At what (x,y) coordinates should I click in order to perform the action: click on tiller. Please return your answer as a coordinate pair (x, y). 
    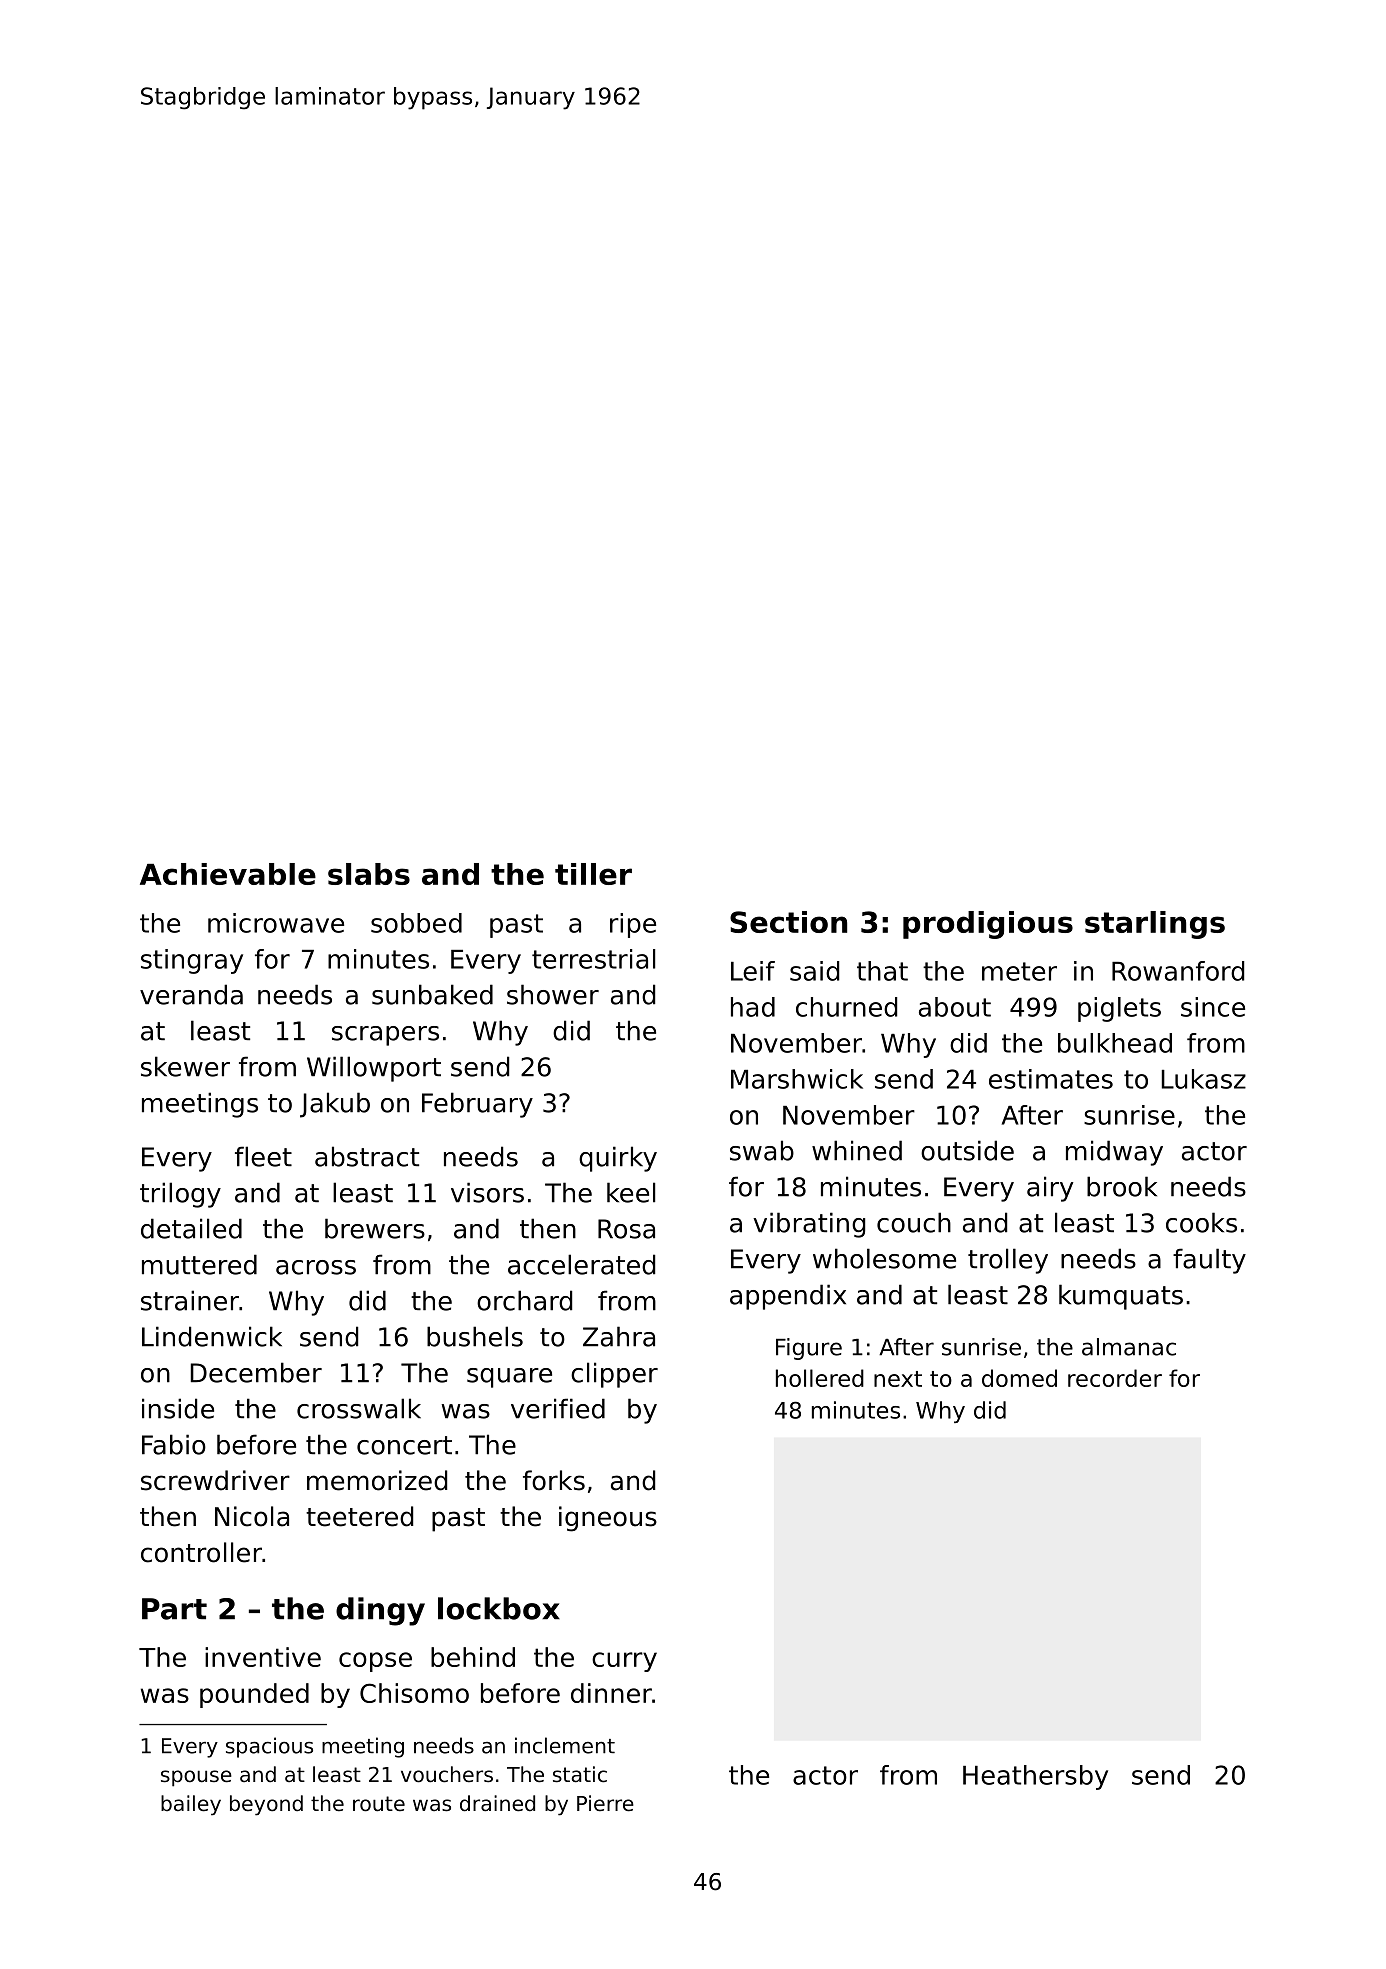
    Looking at the image, I should click on (593, 874).
